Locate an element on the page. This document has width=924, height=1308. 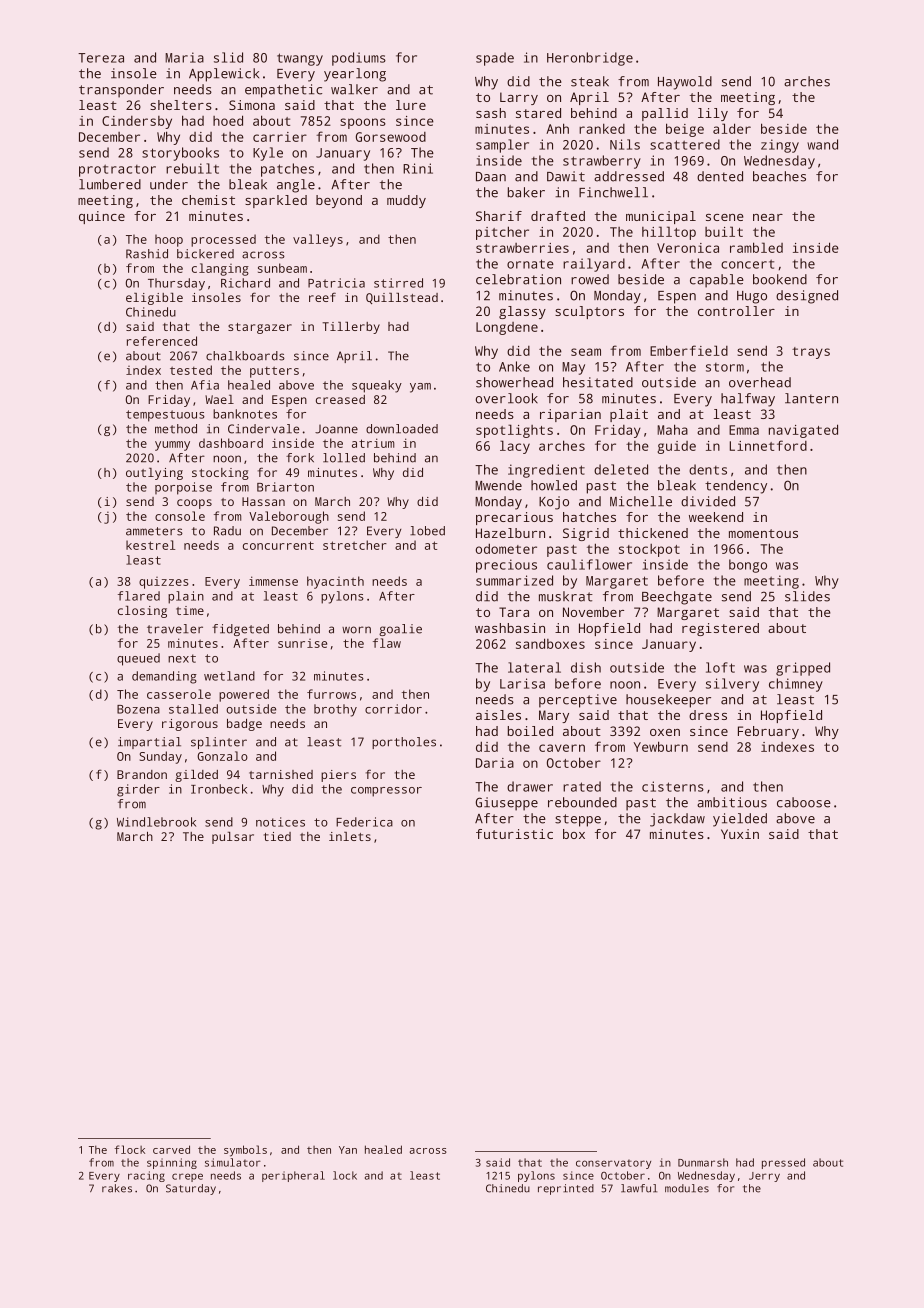
flared is located at coordinates (139, 596).
